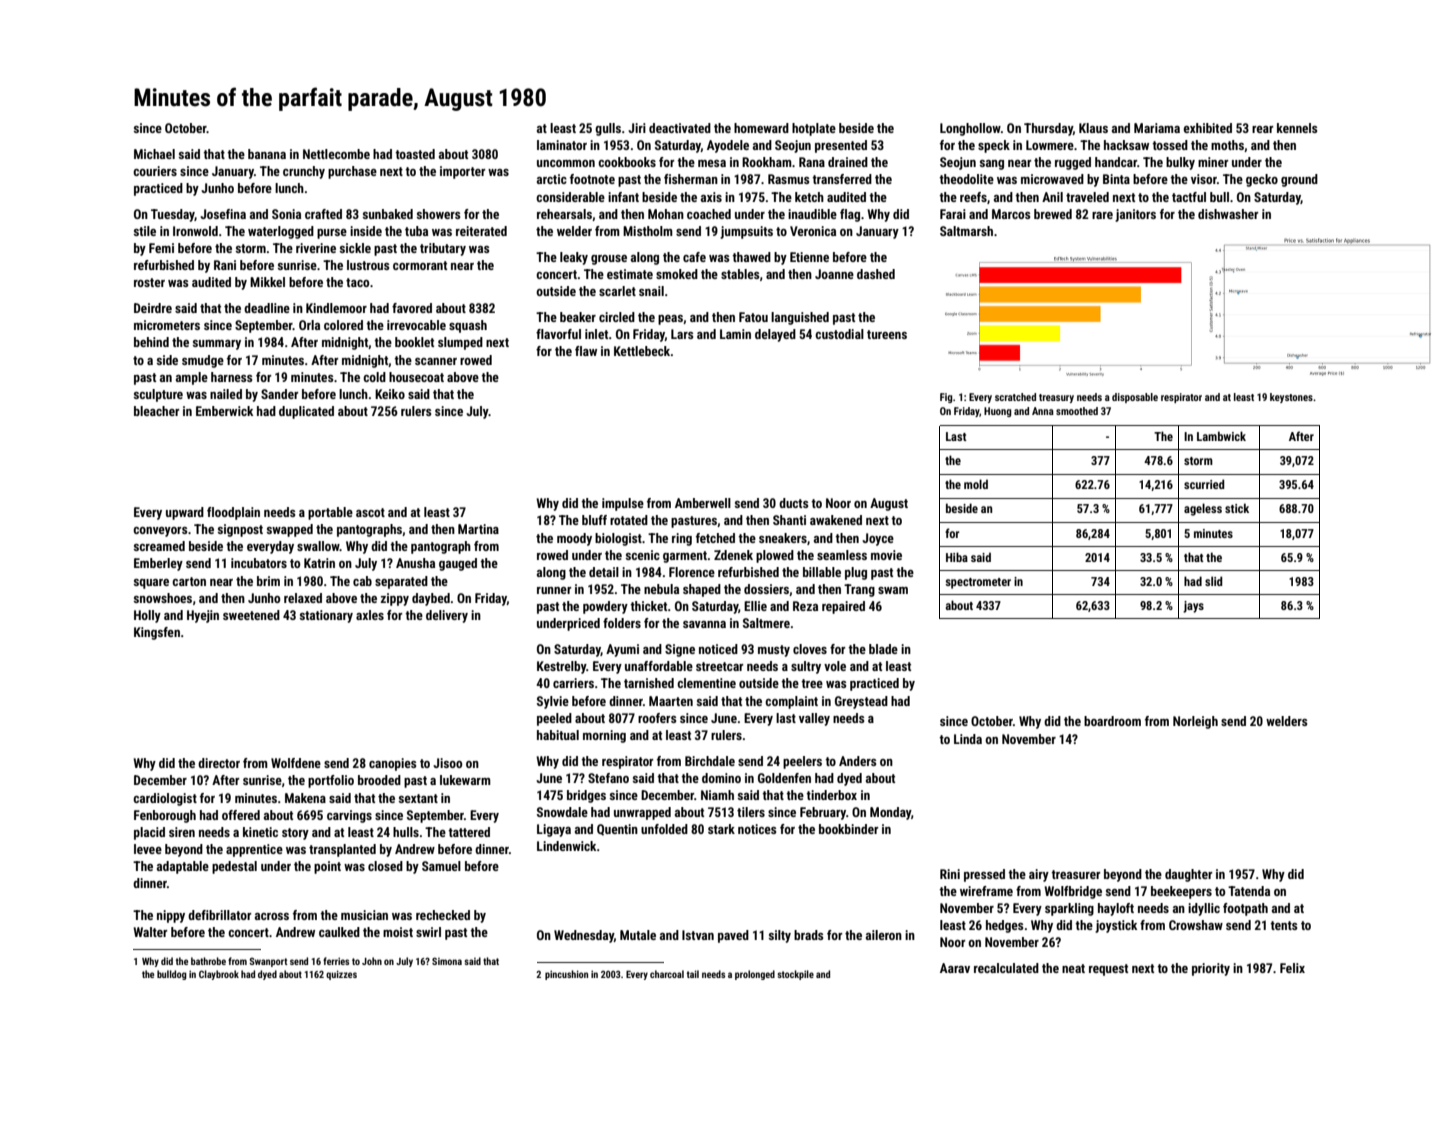  I want to click on stockpile, so click(795, 975).
